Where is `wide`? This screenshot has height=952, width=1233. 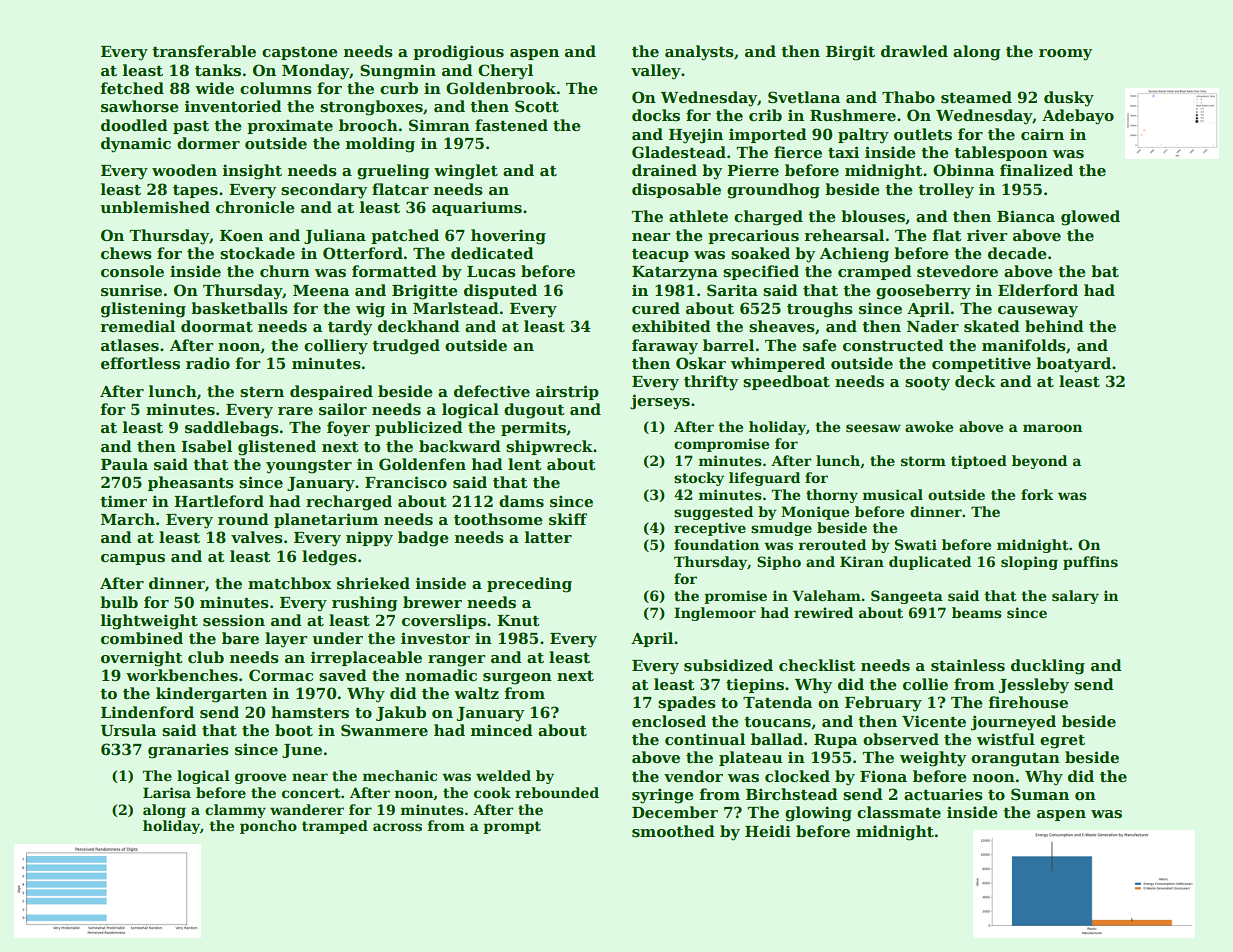
wide is located at coordinates (214, 88).
